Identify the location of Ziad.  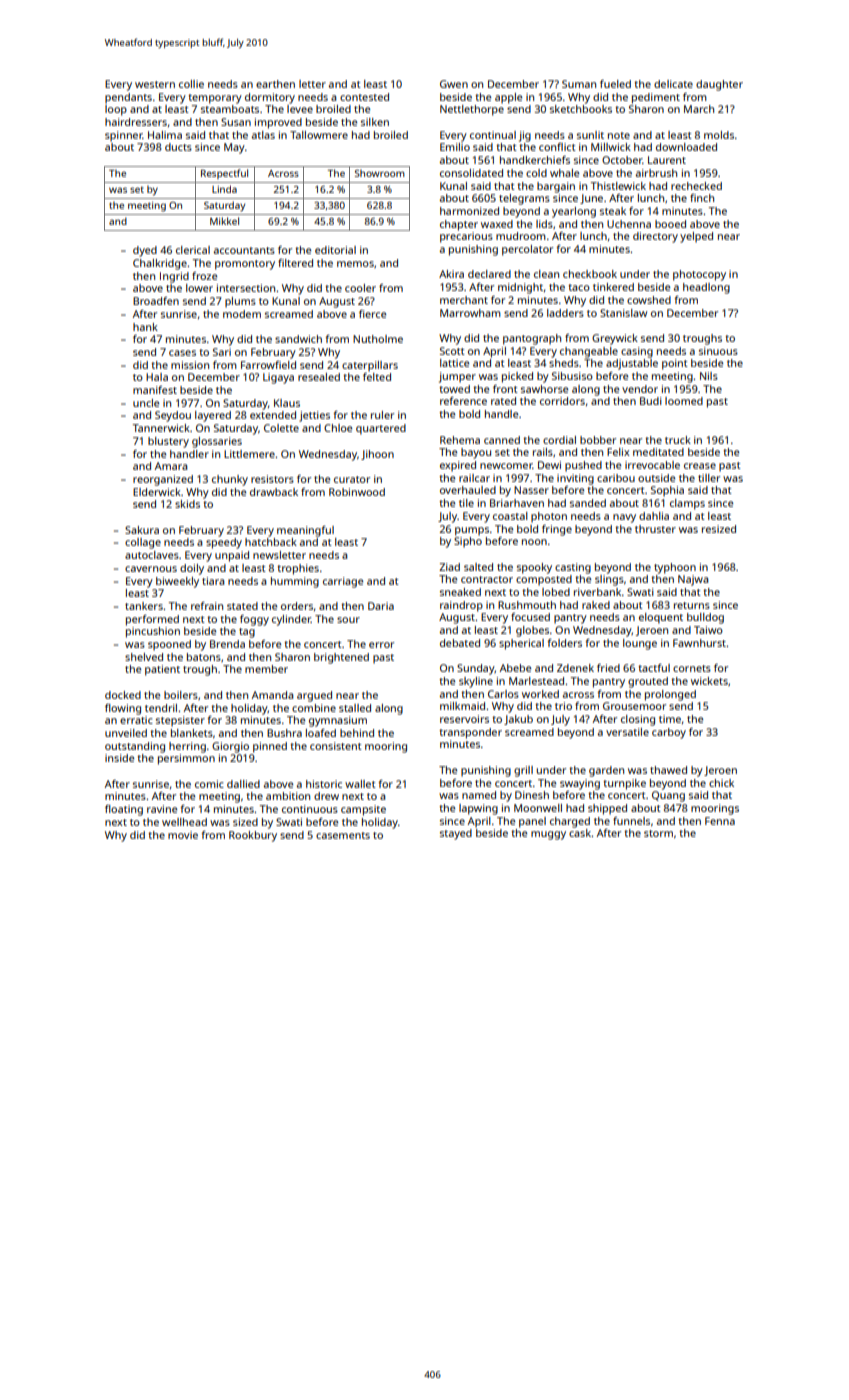
(449, 567).
